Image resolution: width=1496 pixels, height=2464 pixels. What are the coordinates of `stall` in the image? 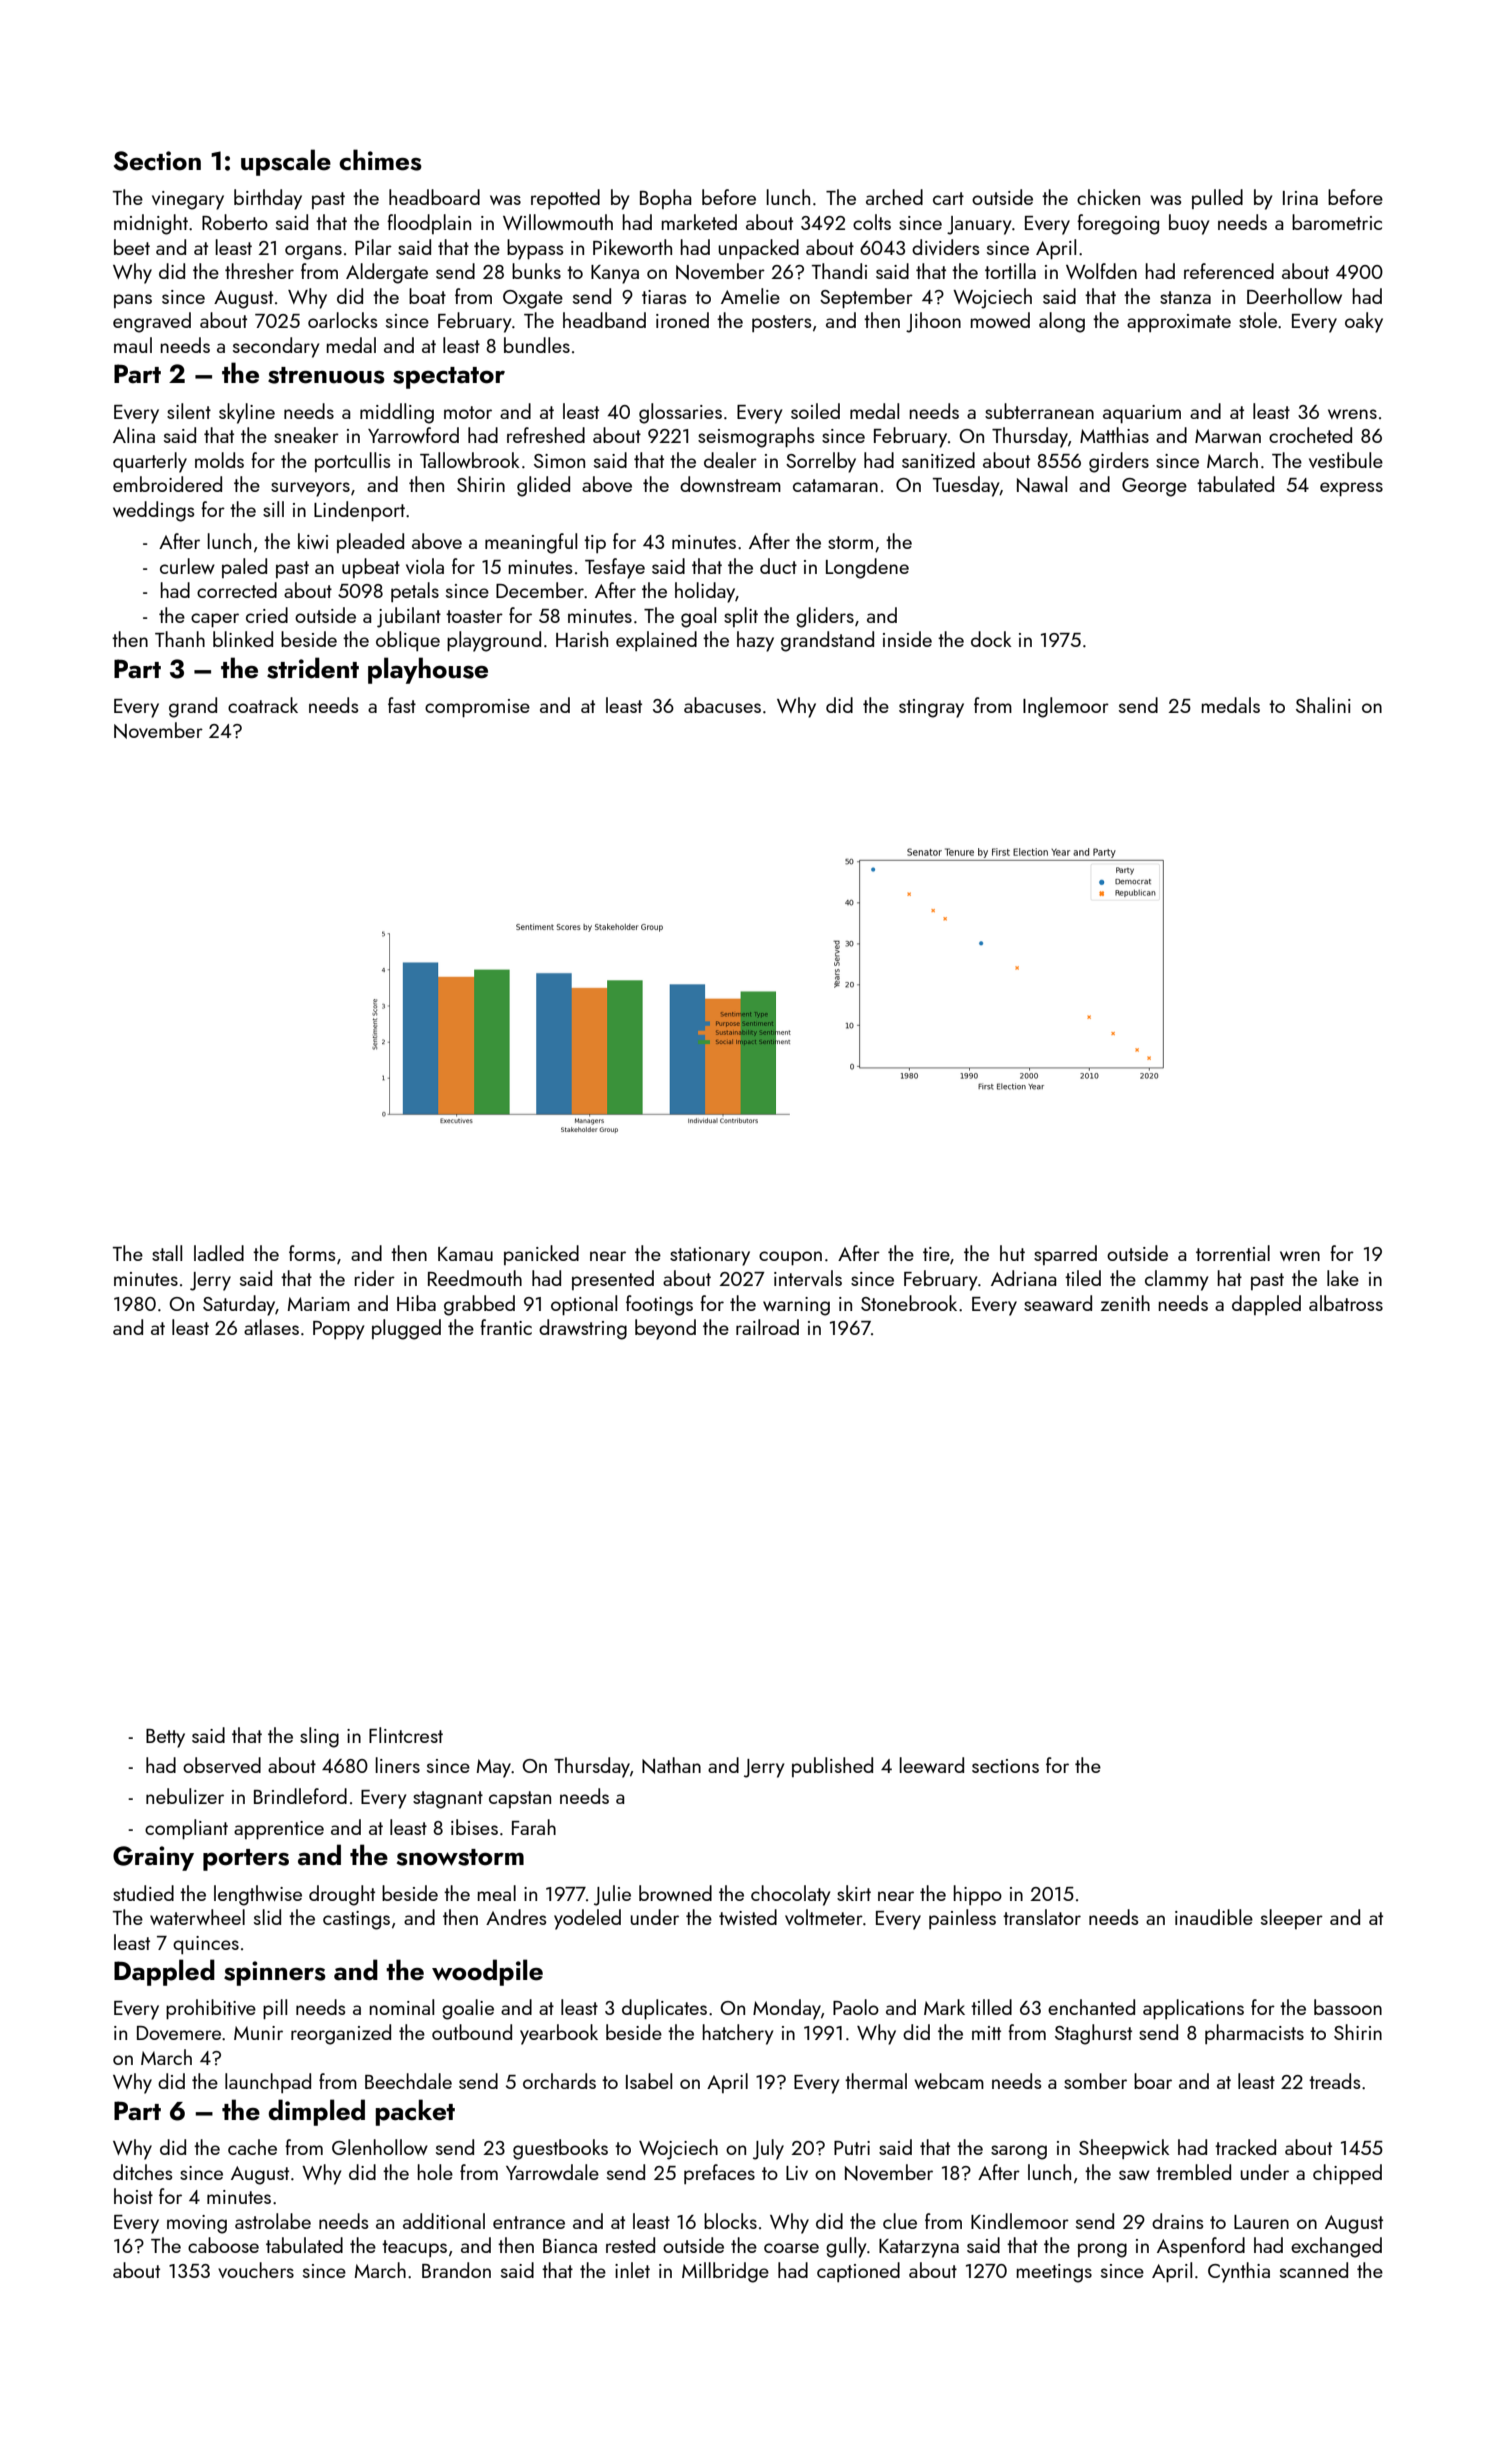 It's located at (167, 1253).
